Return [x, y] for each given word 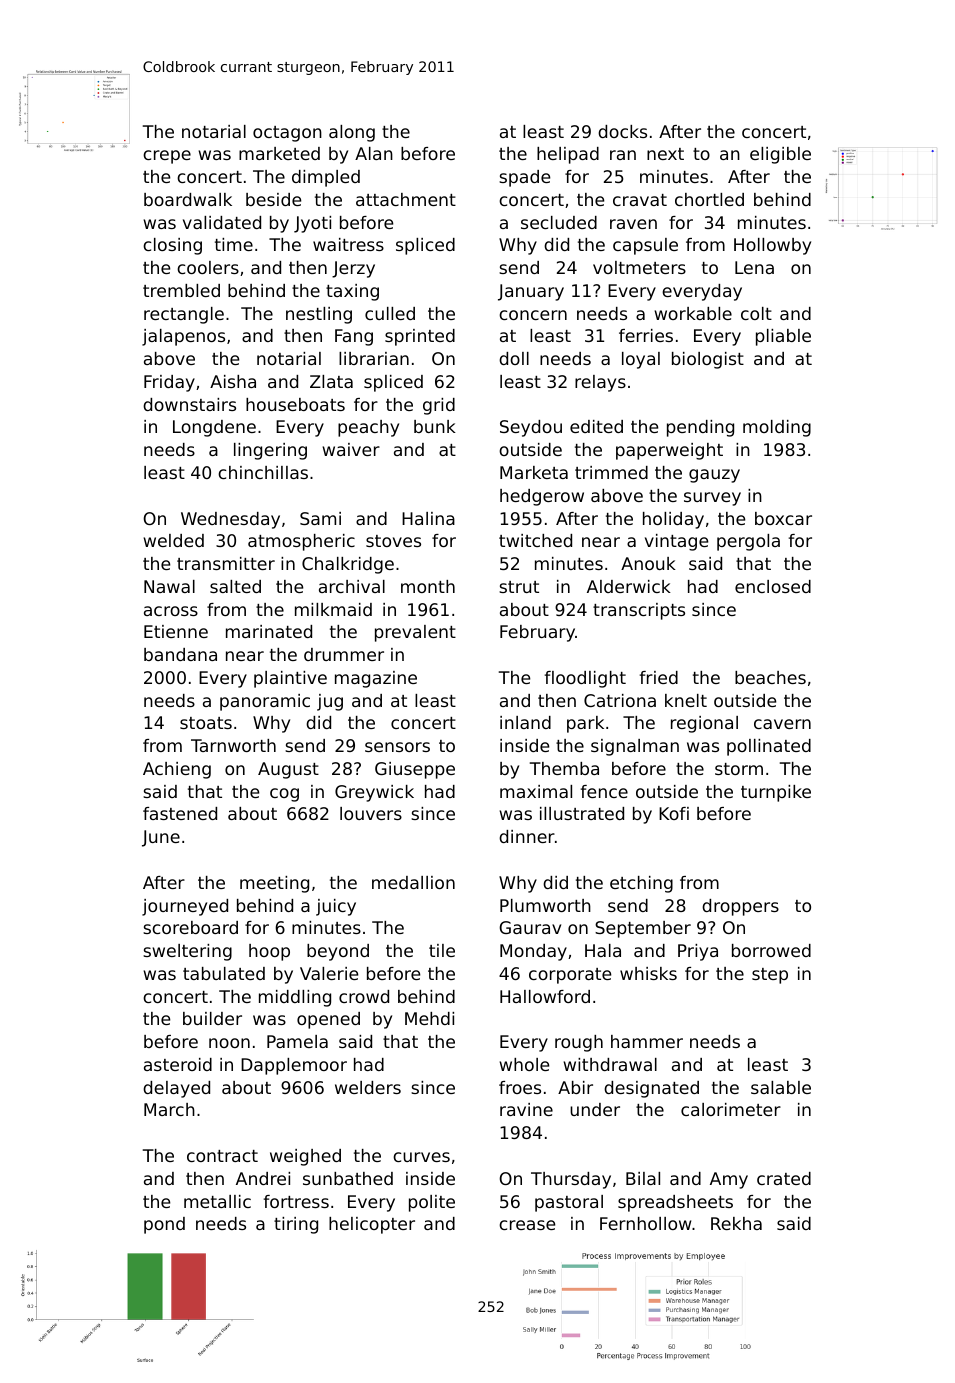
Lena [754, 267]
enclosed [773, 586]
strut [519, 587]
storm [739, 769]
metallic [217, 1201]
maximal [536, 791]
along [352, 133]
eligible [780, 155]
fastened [180, 813]
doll [514, 358]
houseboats [295, 404]
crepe [167, 157]
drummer [344, 654]
